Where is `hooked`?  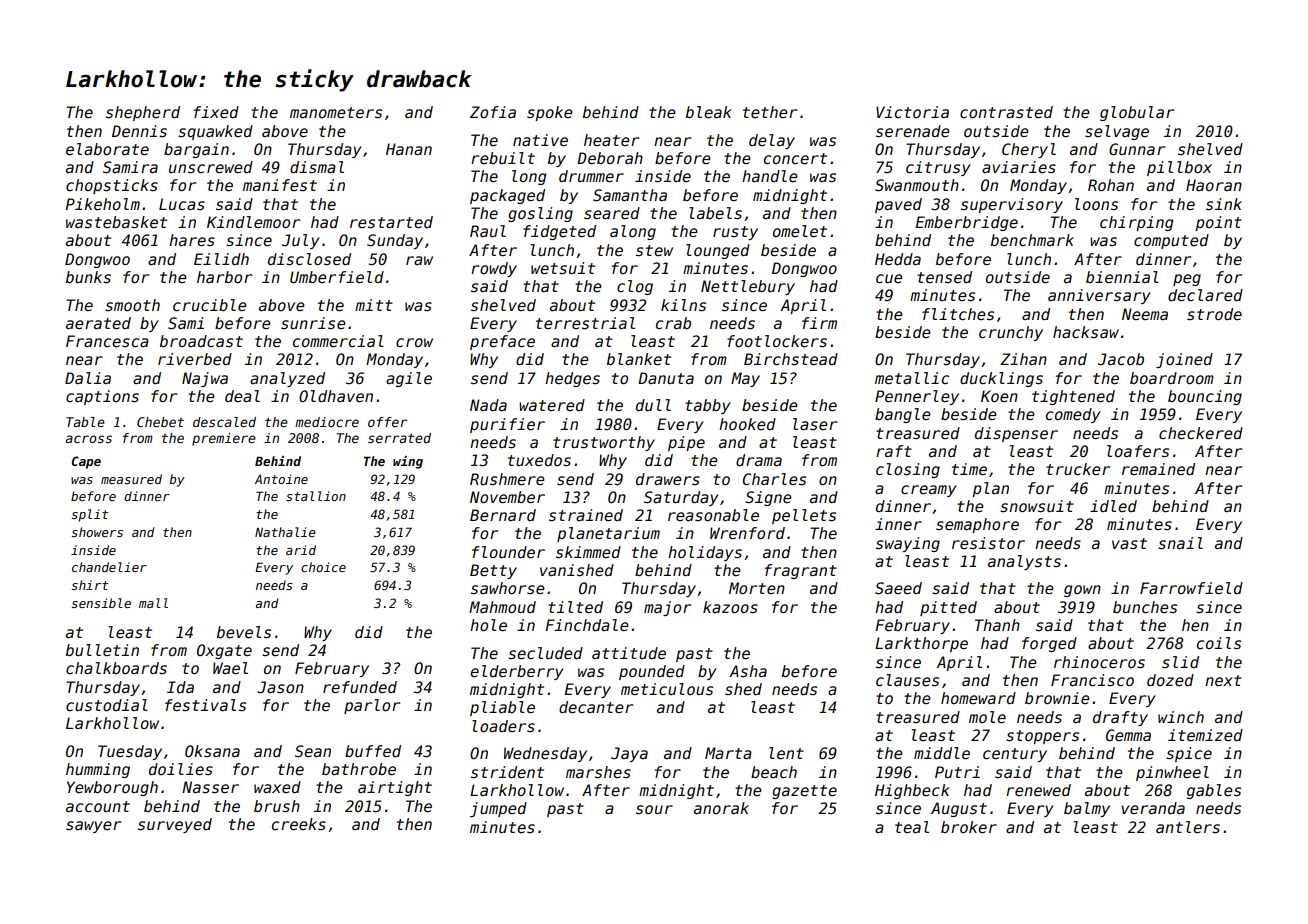
hooked is located at coordinates (747, 424).
